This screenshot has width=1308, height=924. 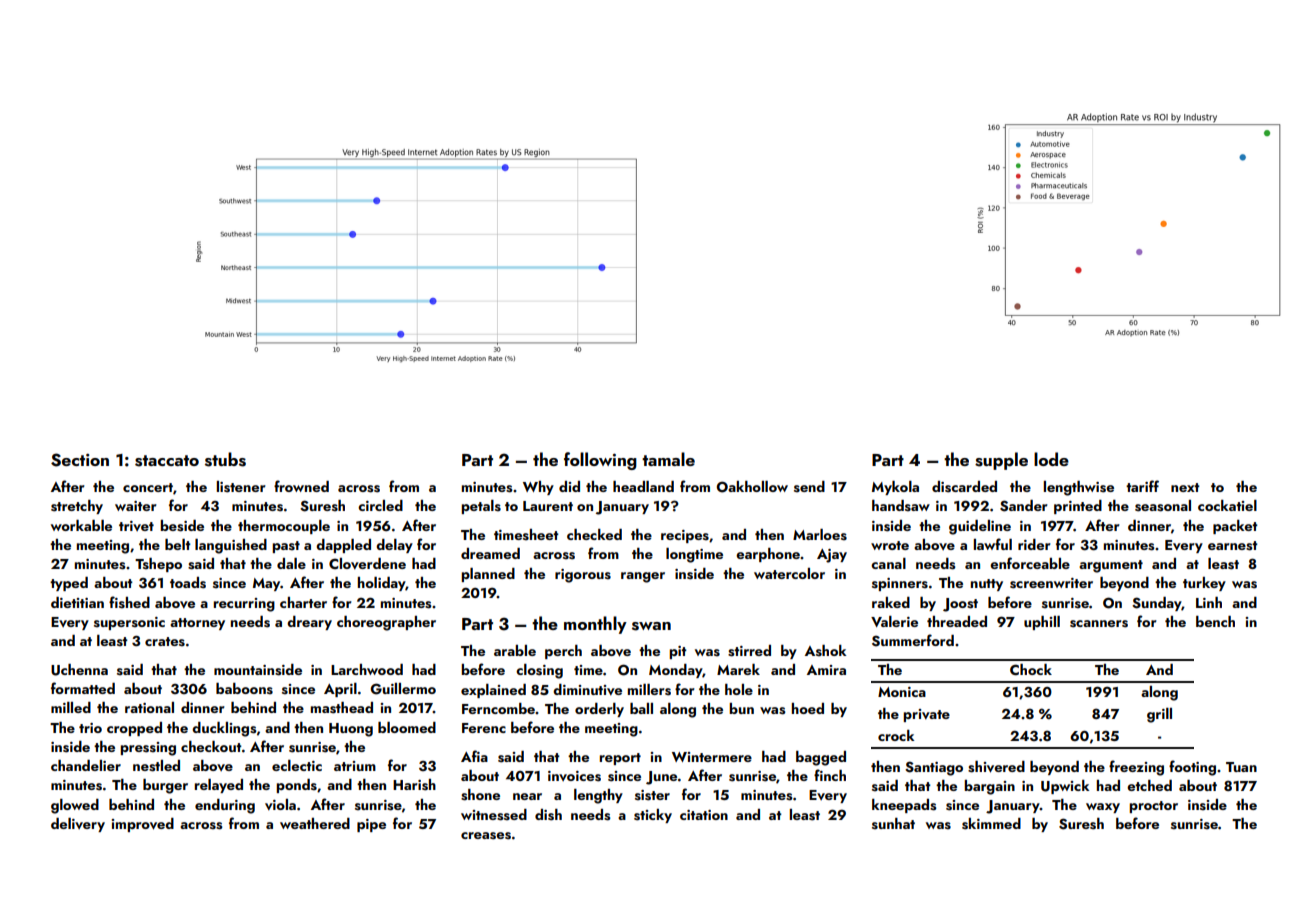 What do you see at coordinates (668, 459) in the screenshot?
I see `tamale` at bounding box center [668, 459].
